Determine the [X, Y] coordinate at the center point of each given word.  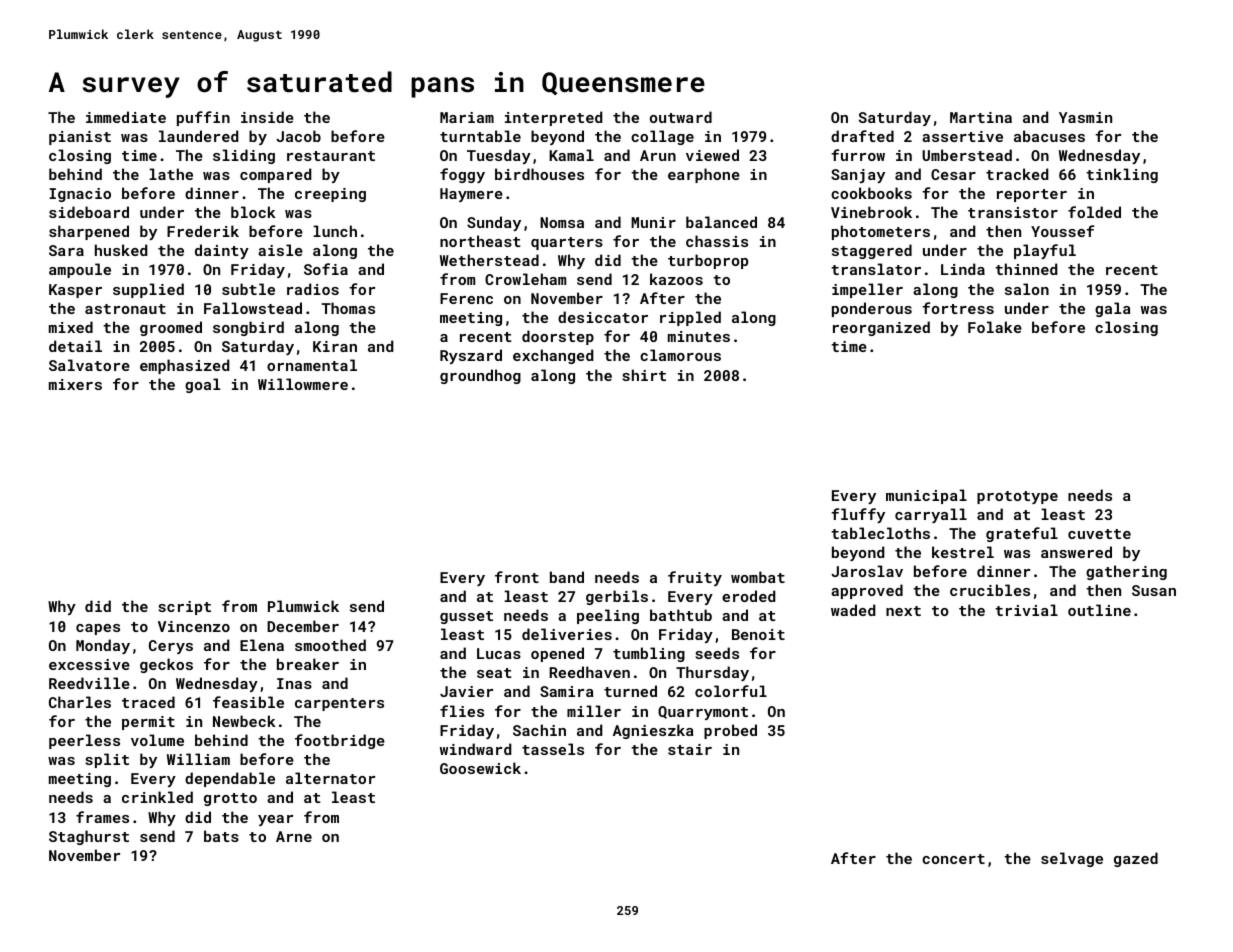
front [517, 577]
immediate [126, 117]
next [903, 611]
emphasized [184, 366]
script [184, 608]
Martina [981, 117]
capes [98, 629]
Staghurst [89, 837]
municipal [926, 496]
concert [953, 859]
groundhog [480, 376]
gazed [1136, 859]
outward [681, 117]
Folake [995, 327]
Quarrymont [703, 713]
